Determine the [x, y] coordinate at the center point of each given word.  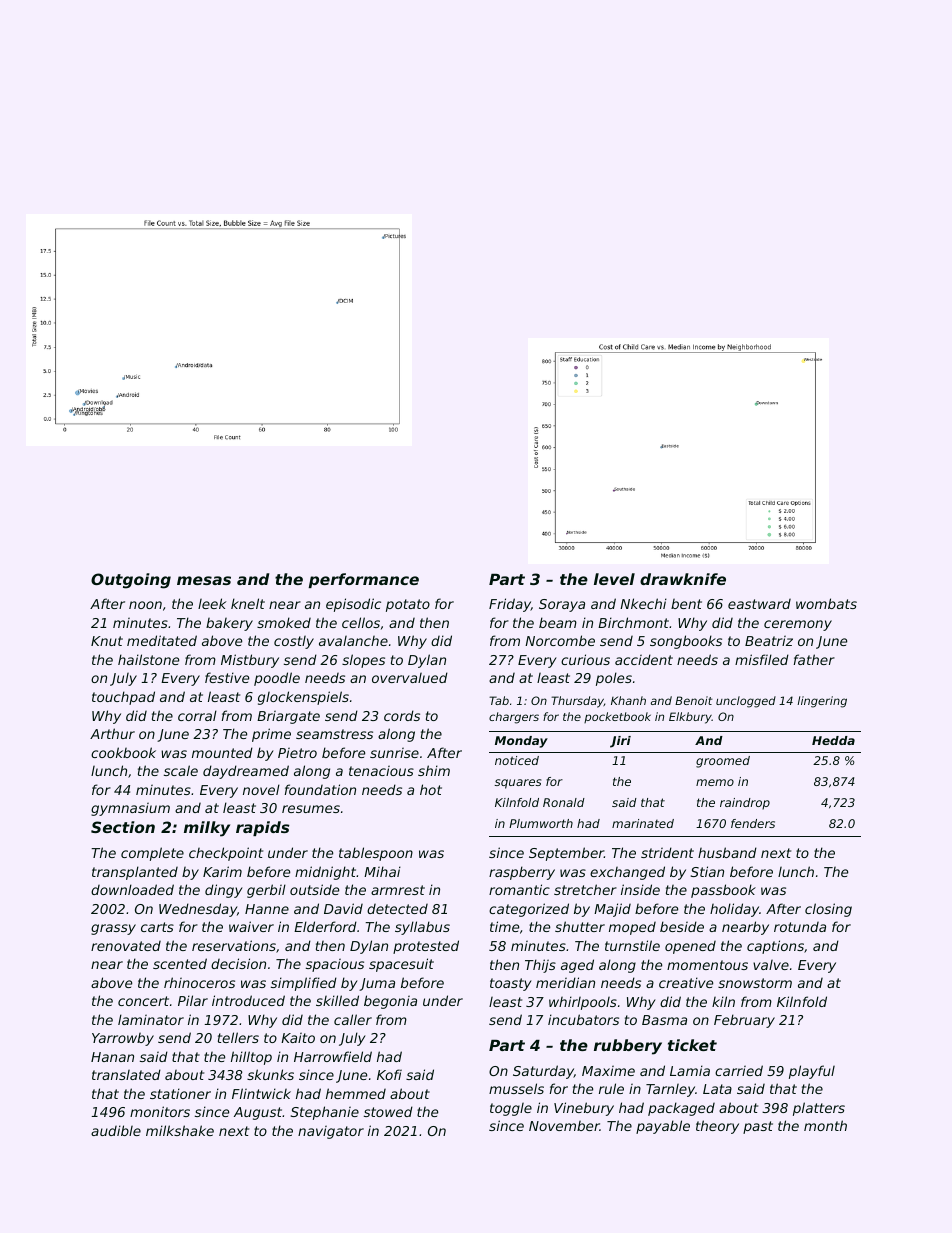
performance [363, 580]
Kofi [389, 1074]
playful [812, 1072]
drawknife [683, 579]
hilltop [251, 1058]
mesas [204, 580]
